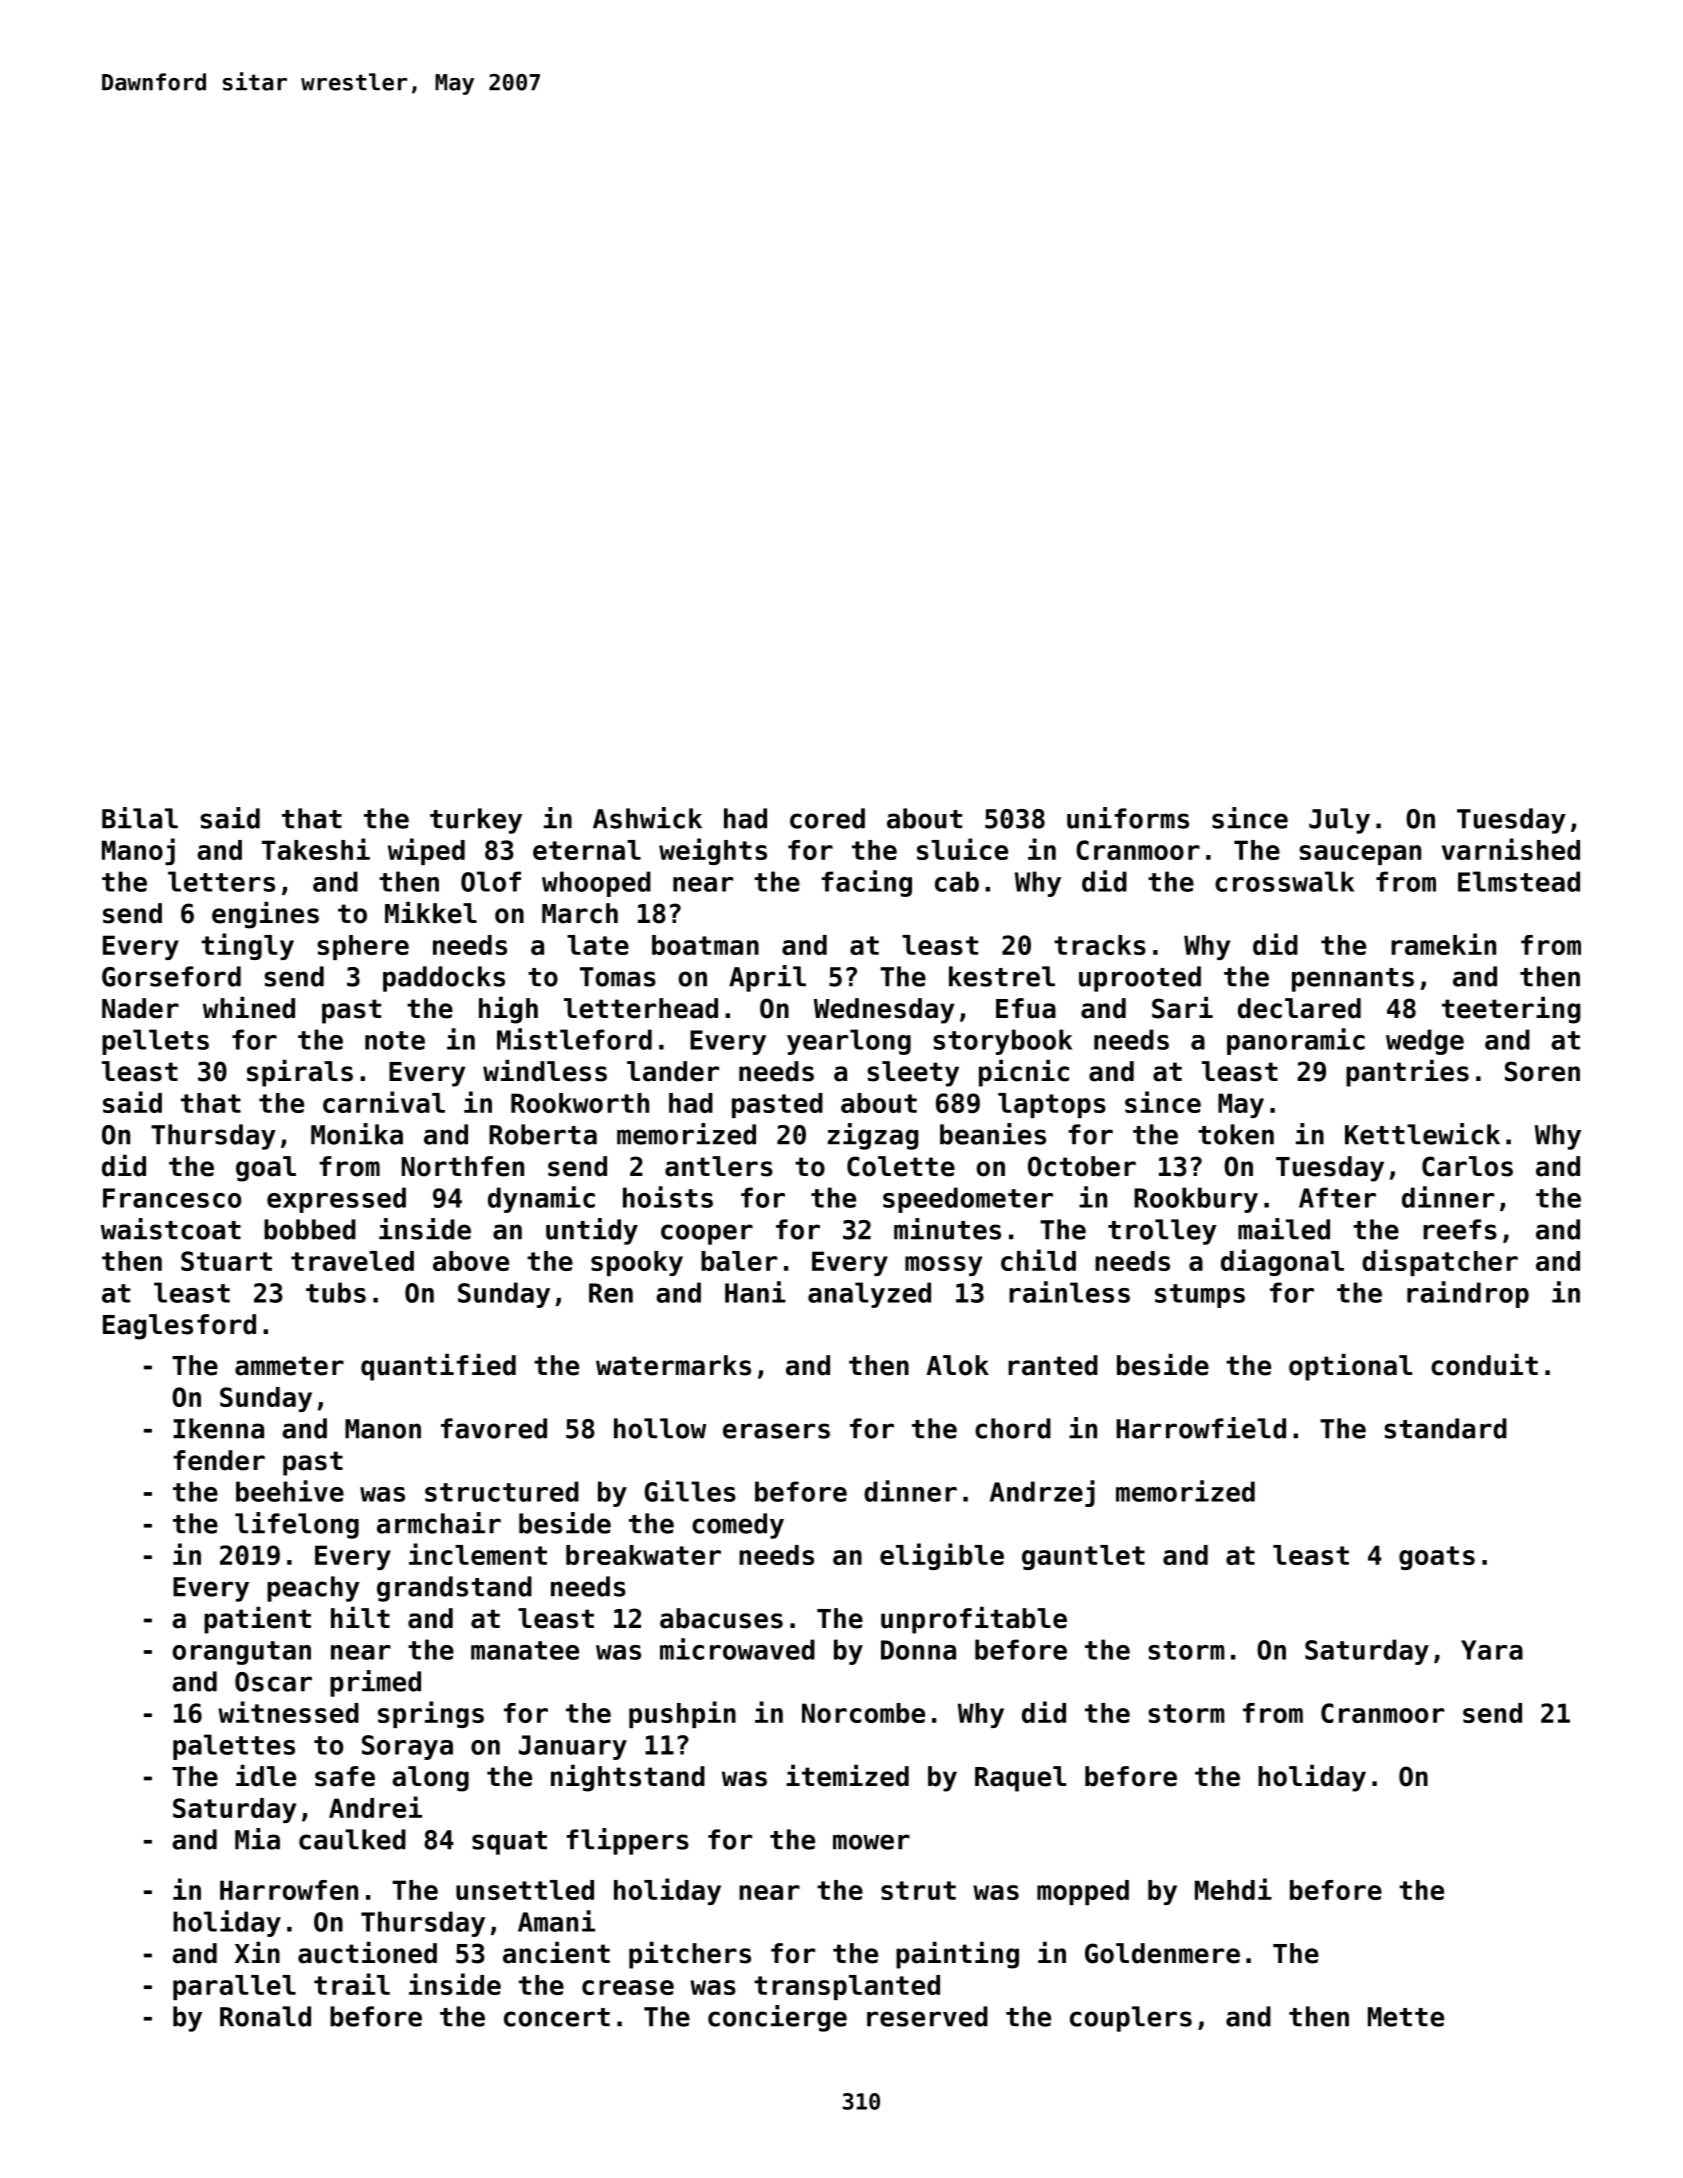 The height and width of the image is (2178, 1683). Describe the element at coordinates (1284, 881) in the image. I see `crosswalk` at that location.
